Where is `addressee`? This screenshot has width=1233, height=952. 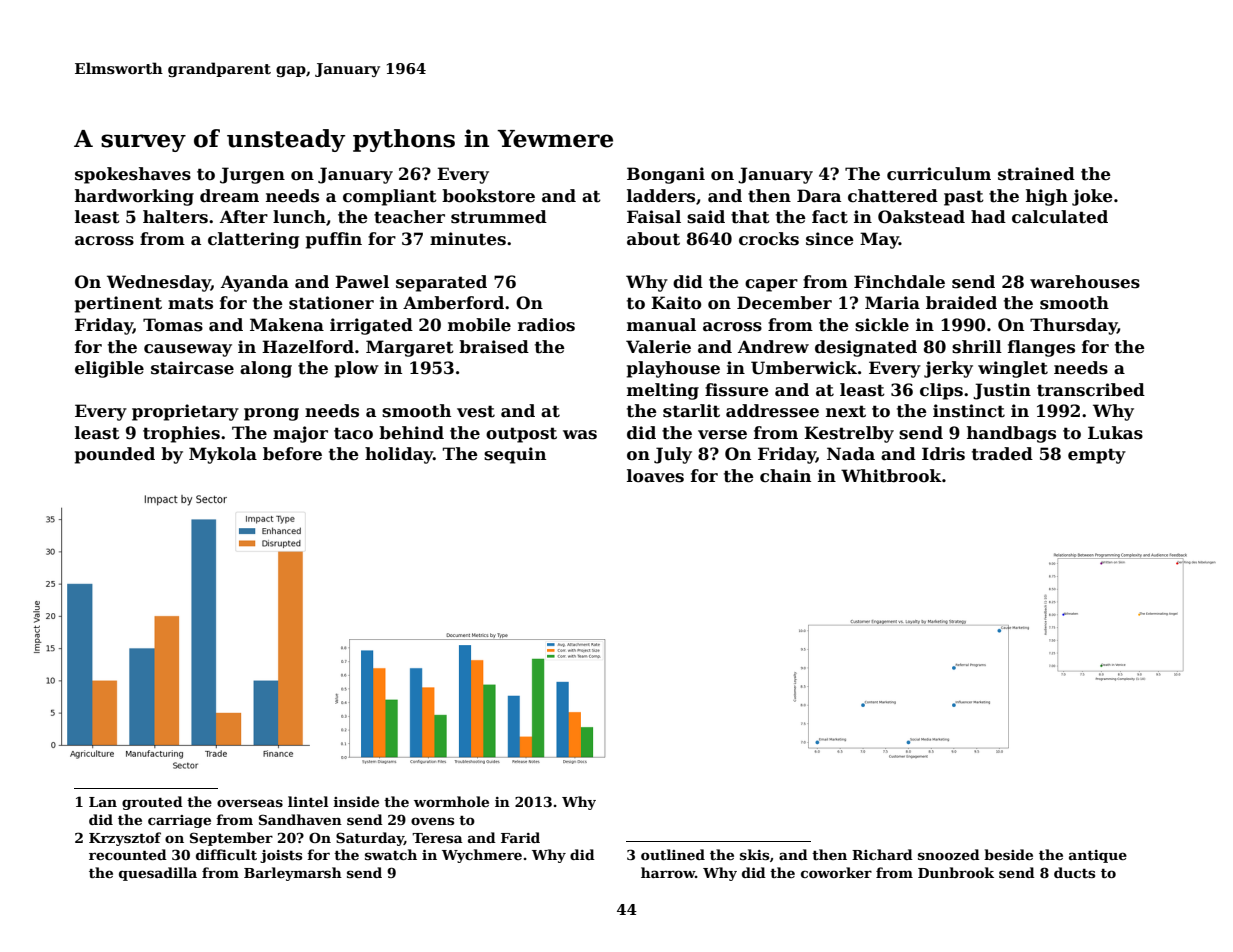
addressee is located at coordinates (772, 411).
